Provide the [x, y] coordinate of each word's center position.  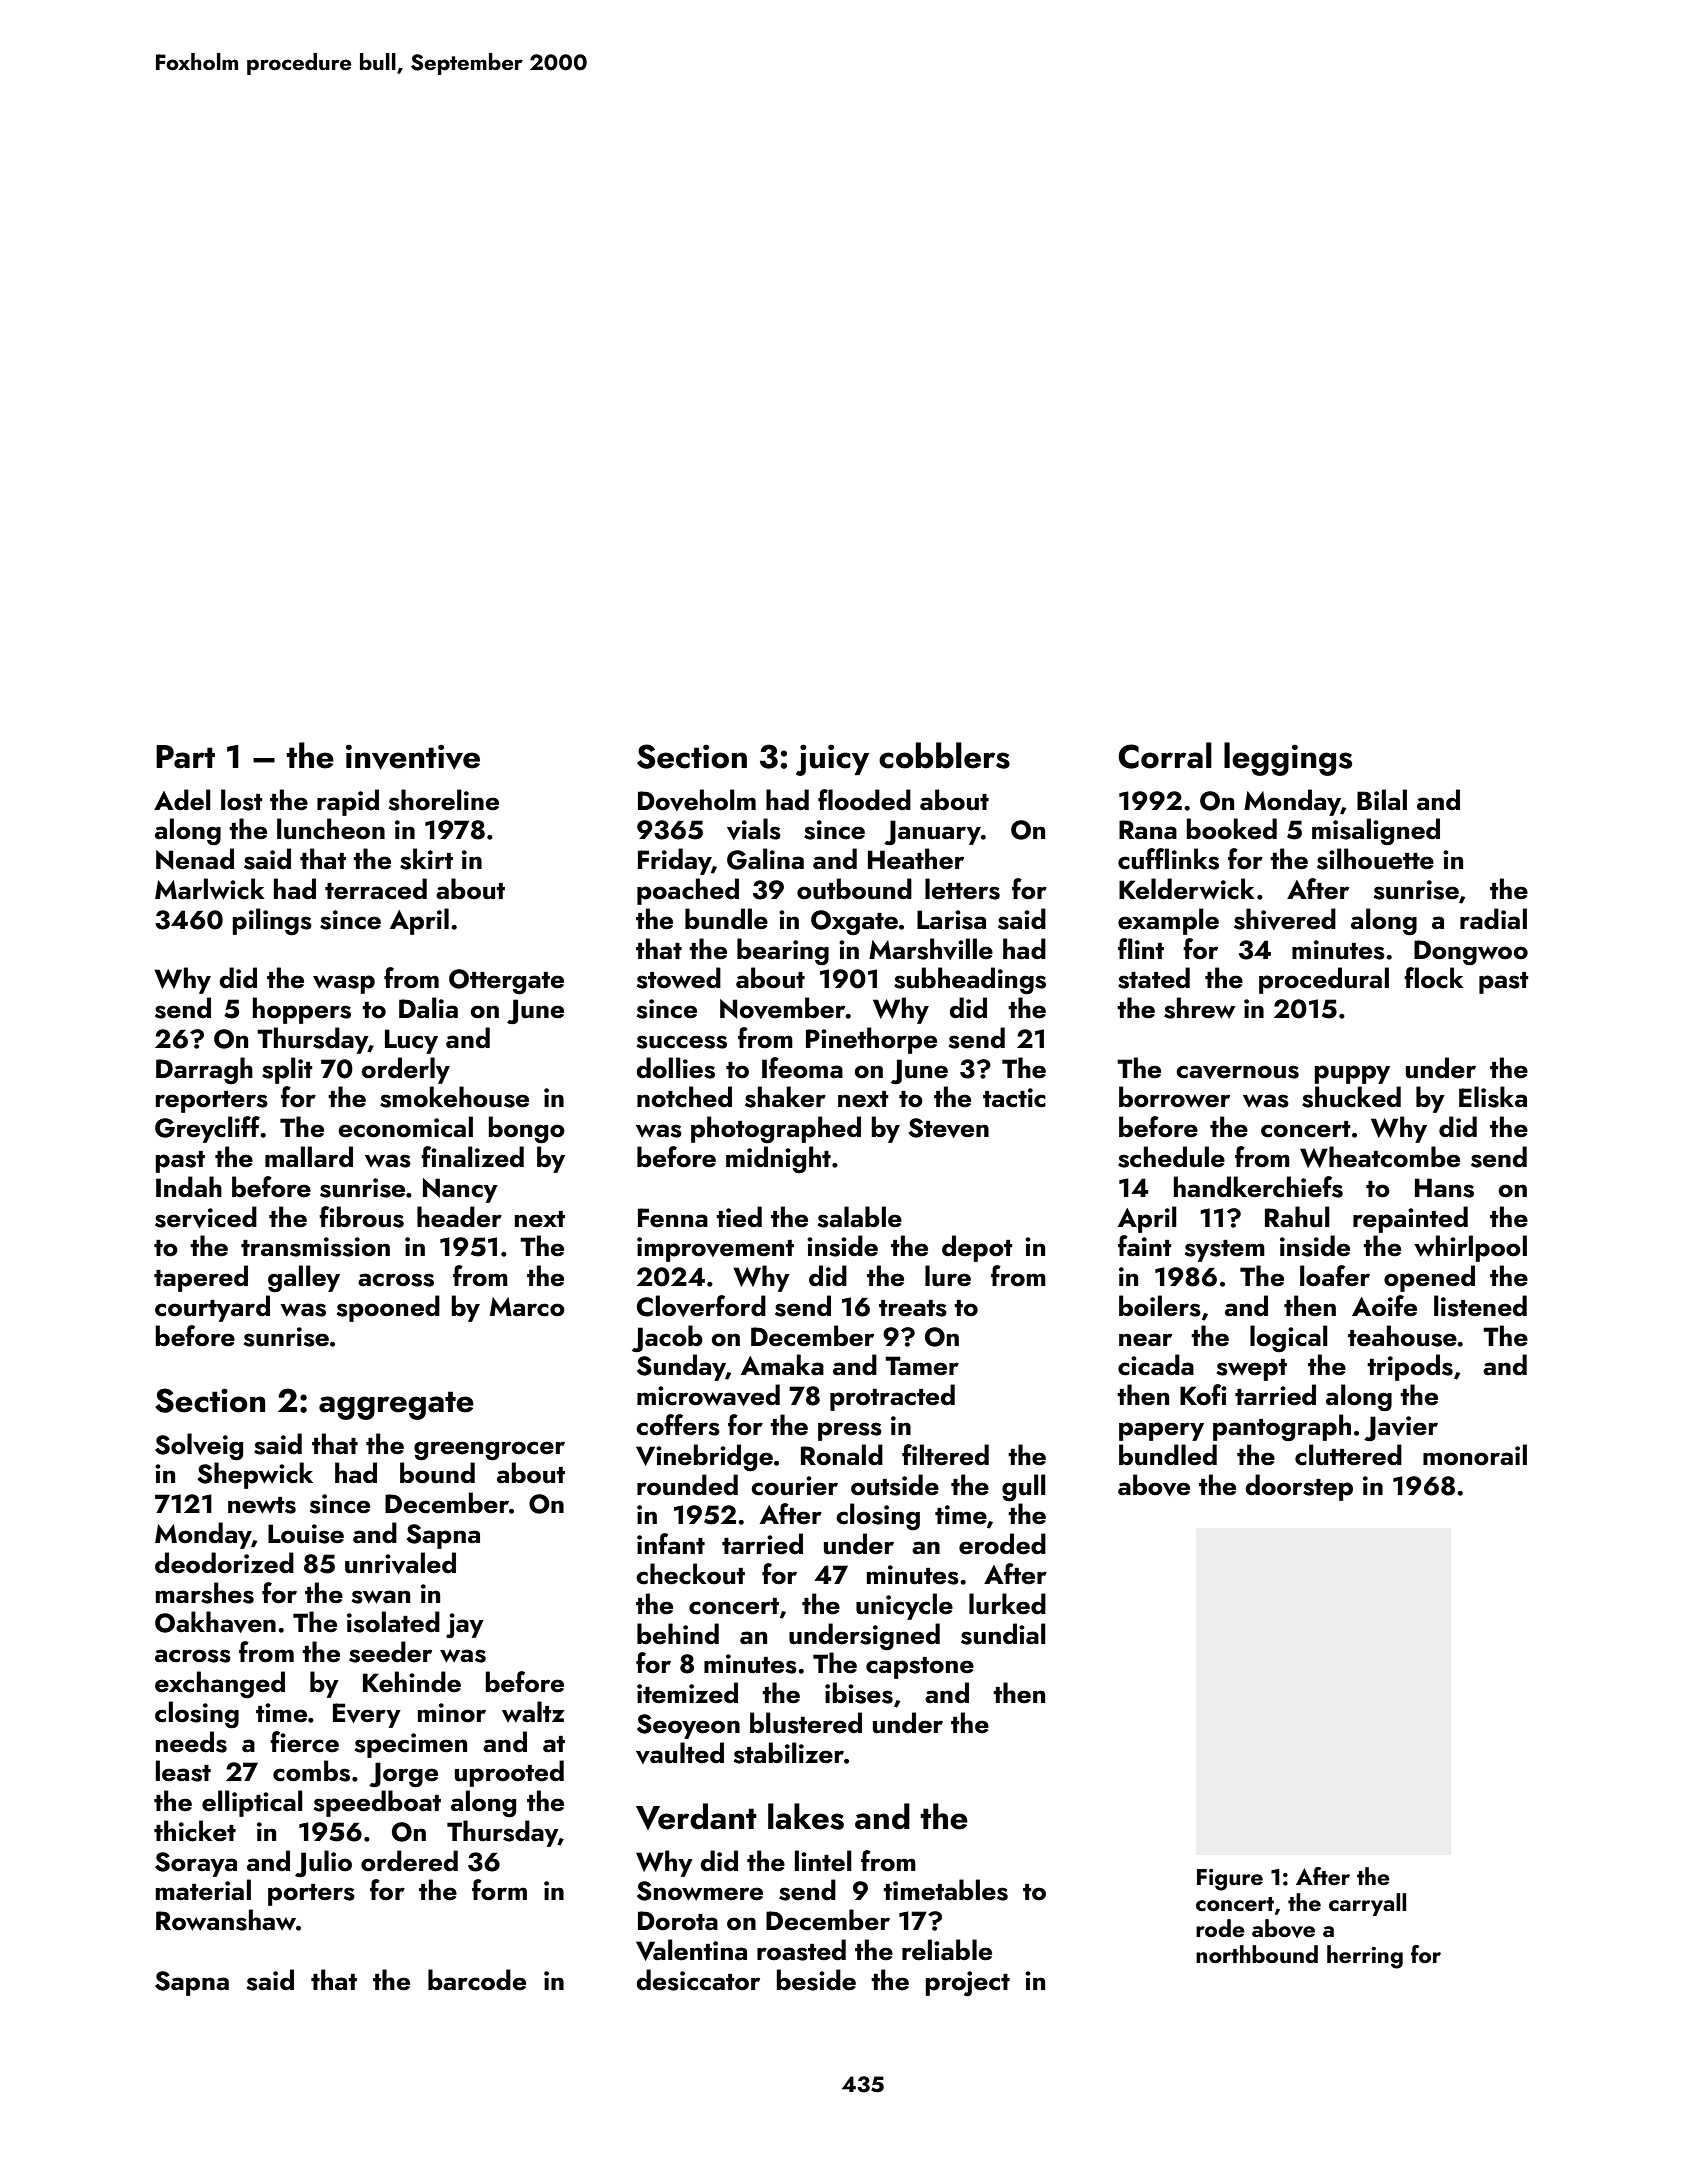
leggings [1288, 759]
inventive [413, 757]
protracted [892, 1397]
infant [671, 1544]
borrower [1174, 1097]
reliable [947, 1950]
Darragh [204, 1071]
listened [1480, 1306]
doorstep [1299, 1487]
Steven [949, 1128]
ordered [409, 1861]
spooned [388, 1308]
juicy [832, 760]
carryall [1367, 1904]
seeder [390, 1652]
